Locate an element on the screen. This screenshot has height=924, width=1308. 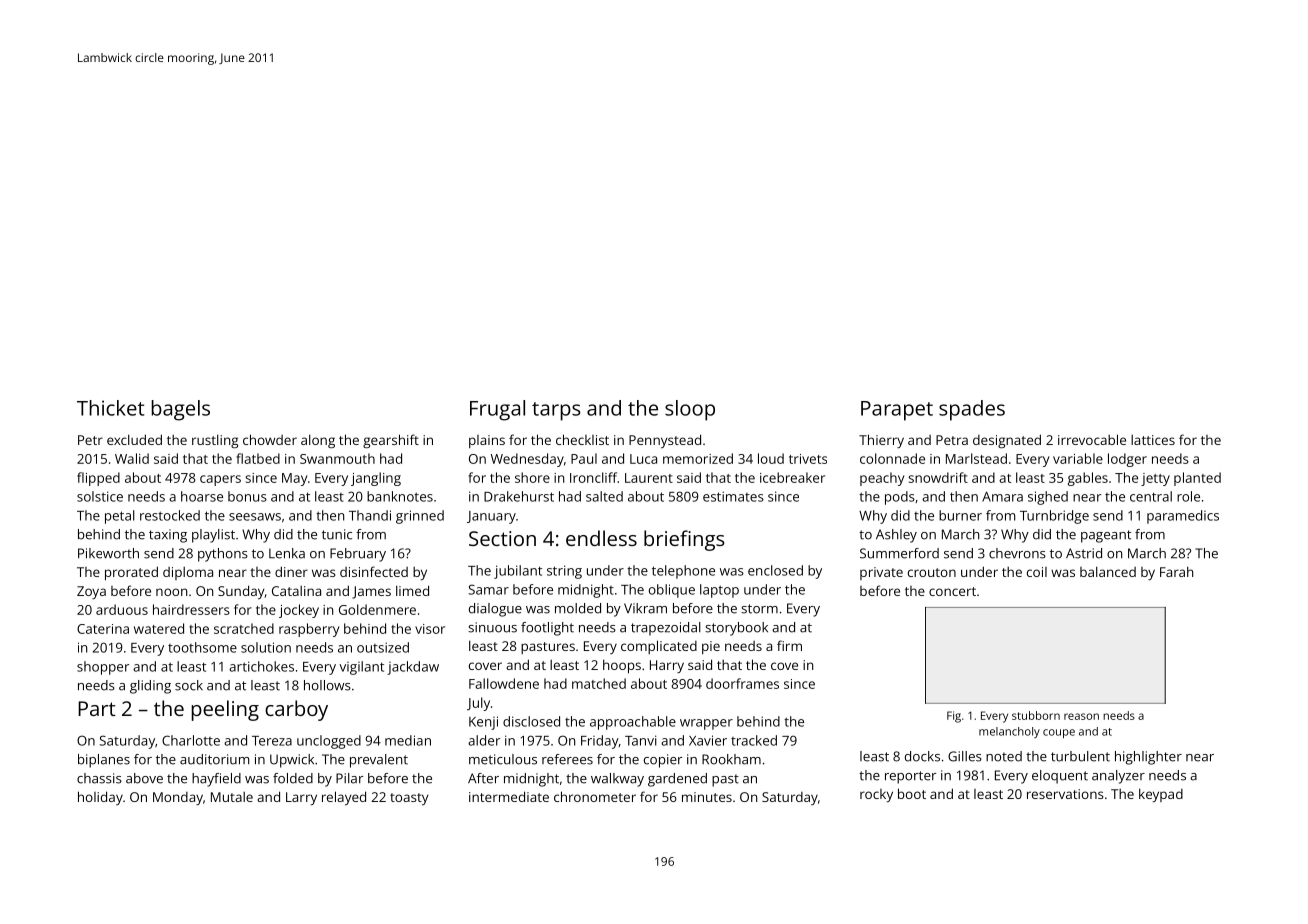
restocked is located at coordinates (170, 515).
